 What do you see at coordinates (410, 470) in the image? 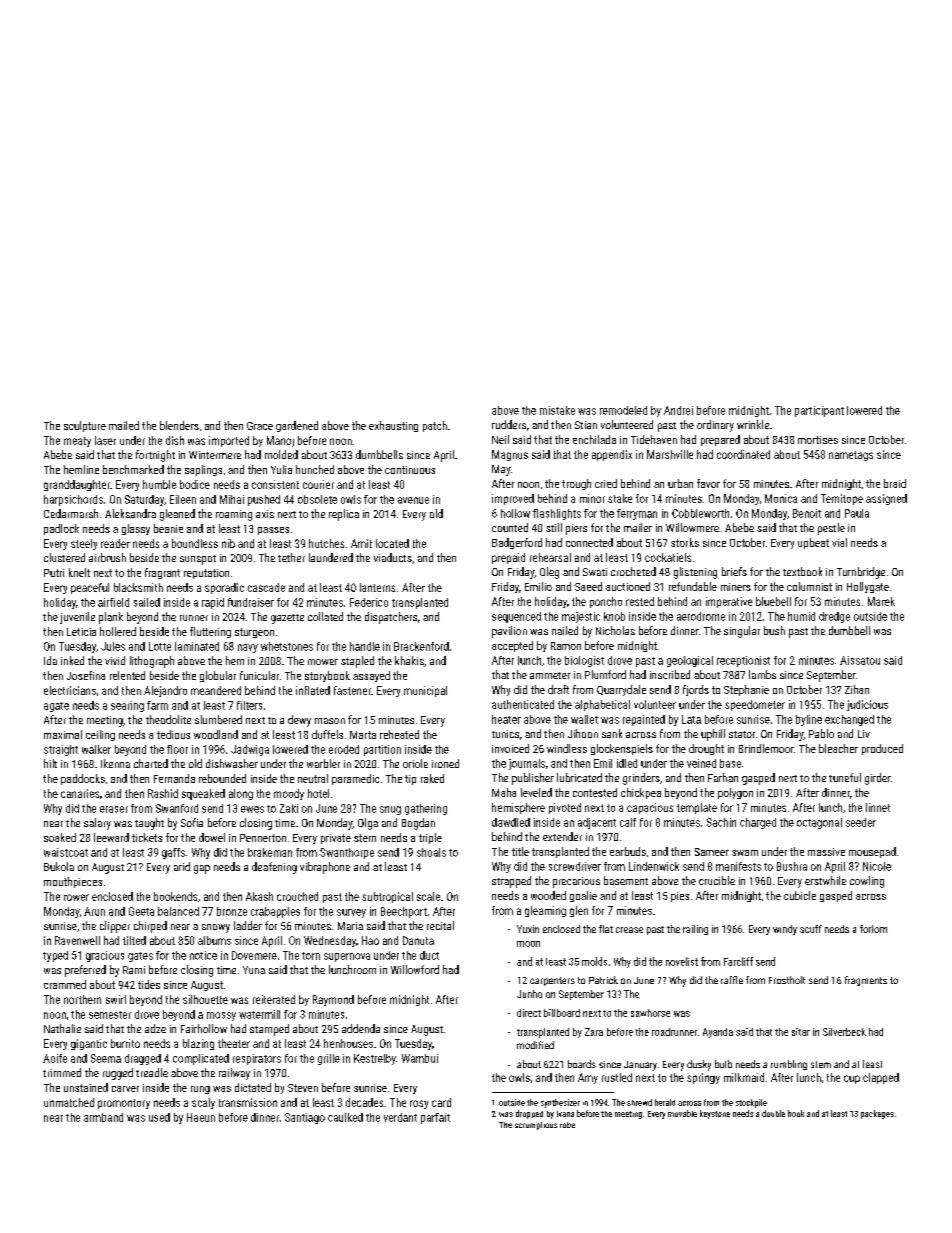
I see `continuous` at bounding box center [410, 470].
